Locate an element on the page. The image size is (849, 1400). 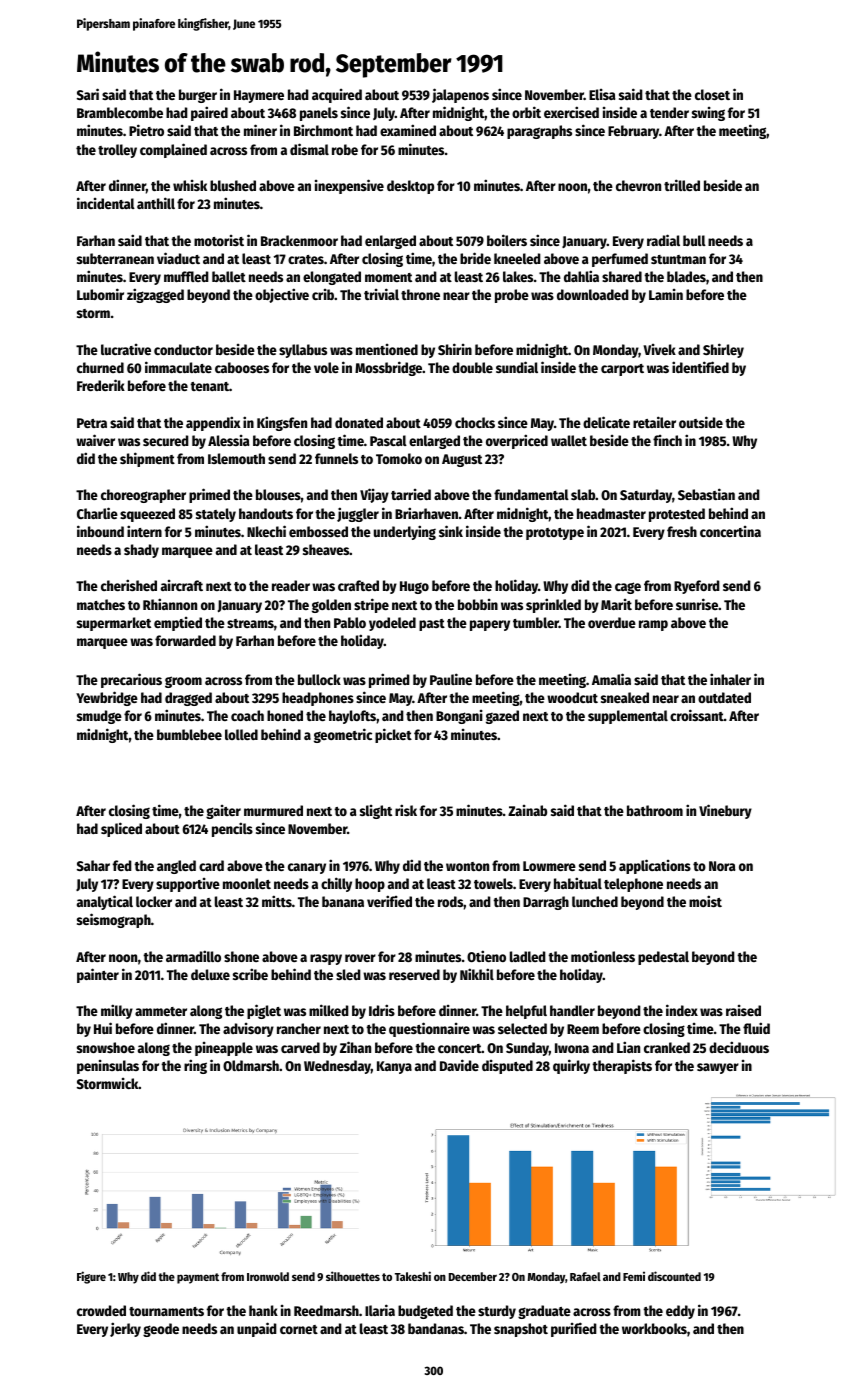
Elisa is located at coordinates (602, 94).
